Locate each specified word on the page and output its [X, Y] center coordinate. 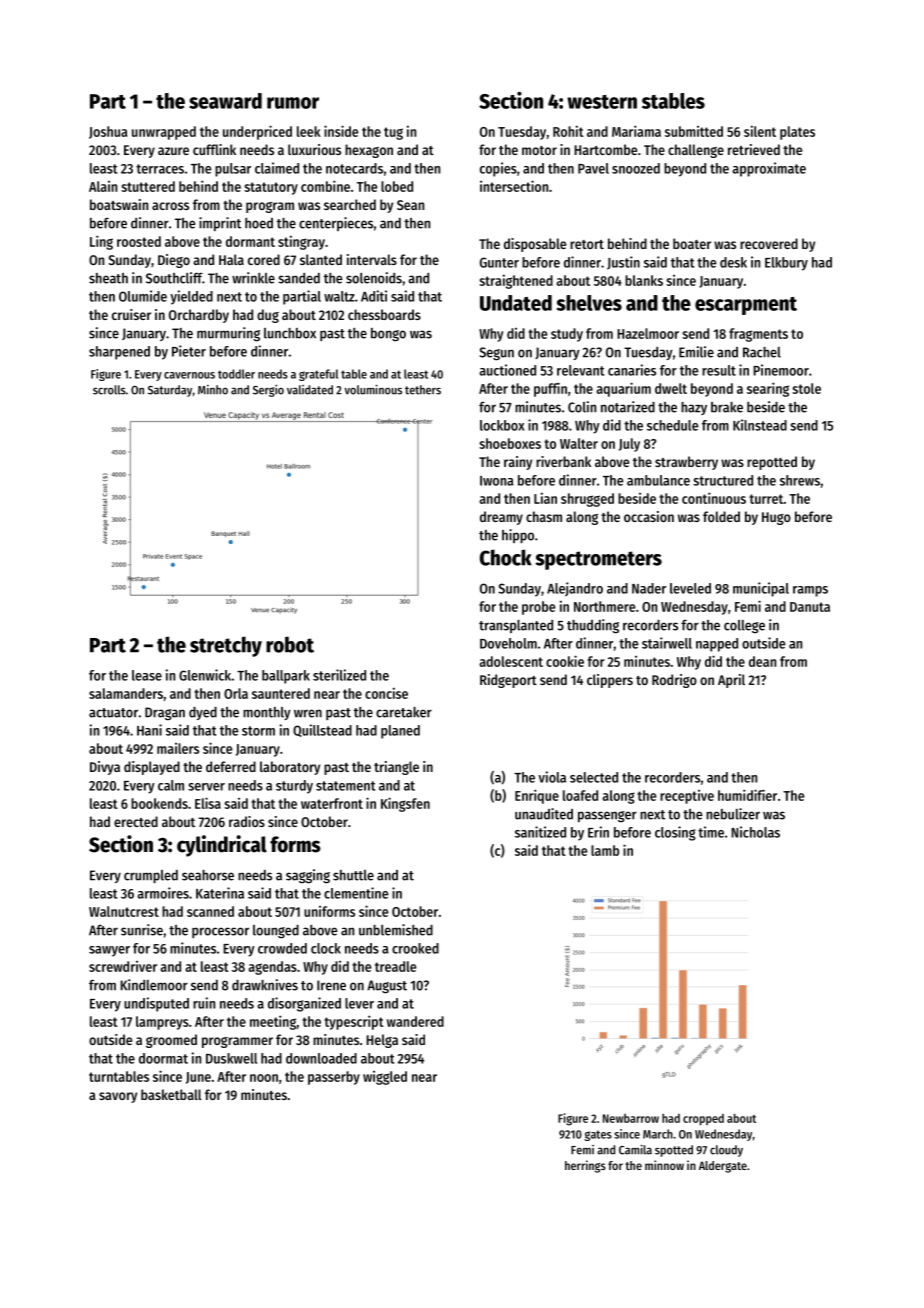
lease [147, 675]
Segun [497, 354]
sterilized [339, 675]
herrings [585, 1166]
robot [290, 644]
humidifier [747, 795]
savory [118, 1097]
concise [386, 693]
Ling [101, 242]
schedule [673, 425]
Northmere [604, 606]
